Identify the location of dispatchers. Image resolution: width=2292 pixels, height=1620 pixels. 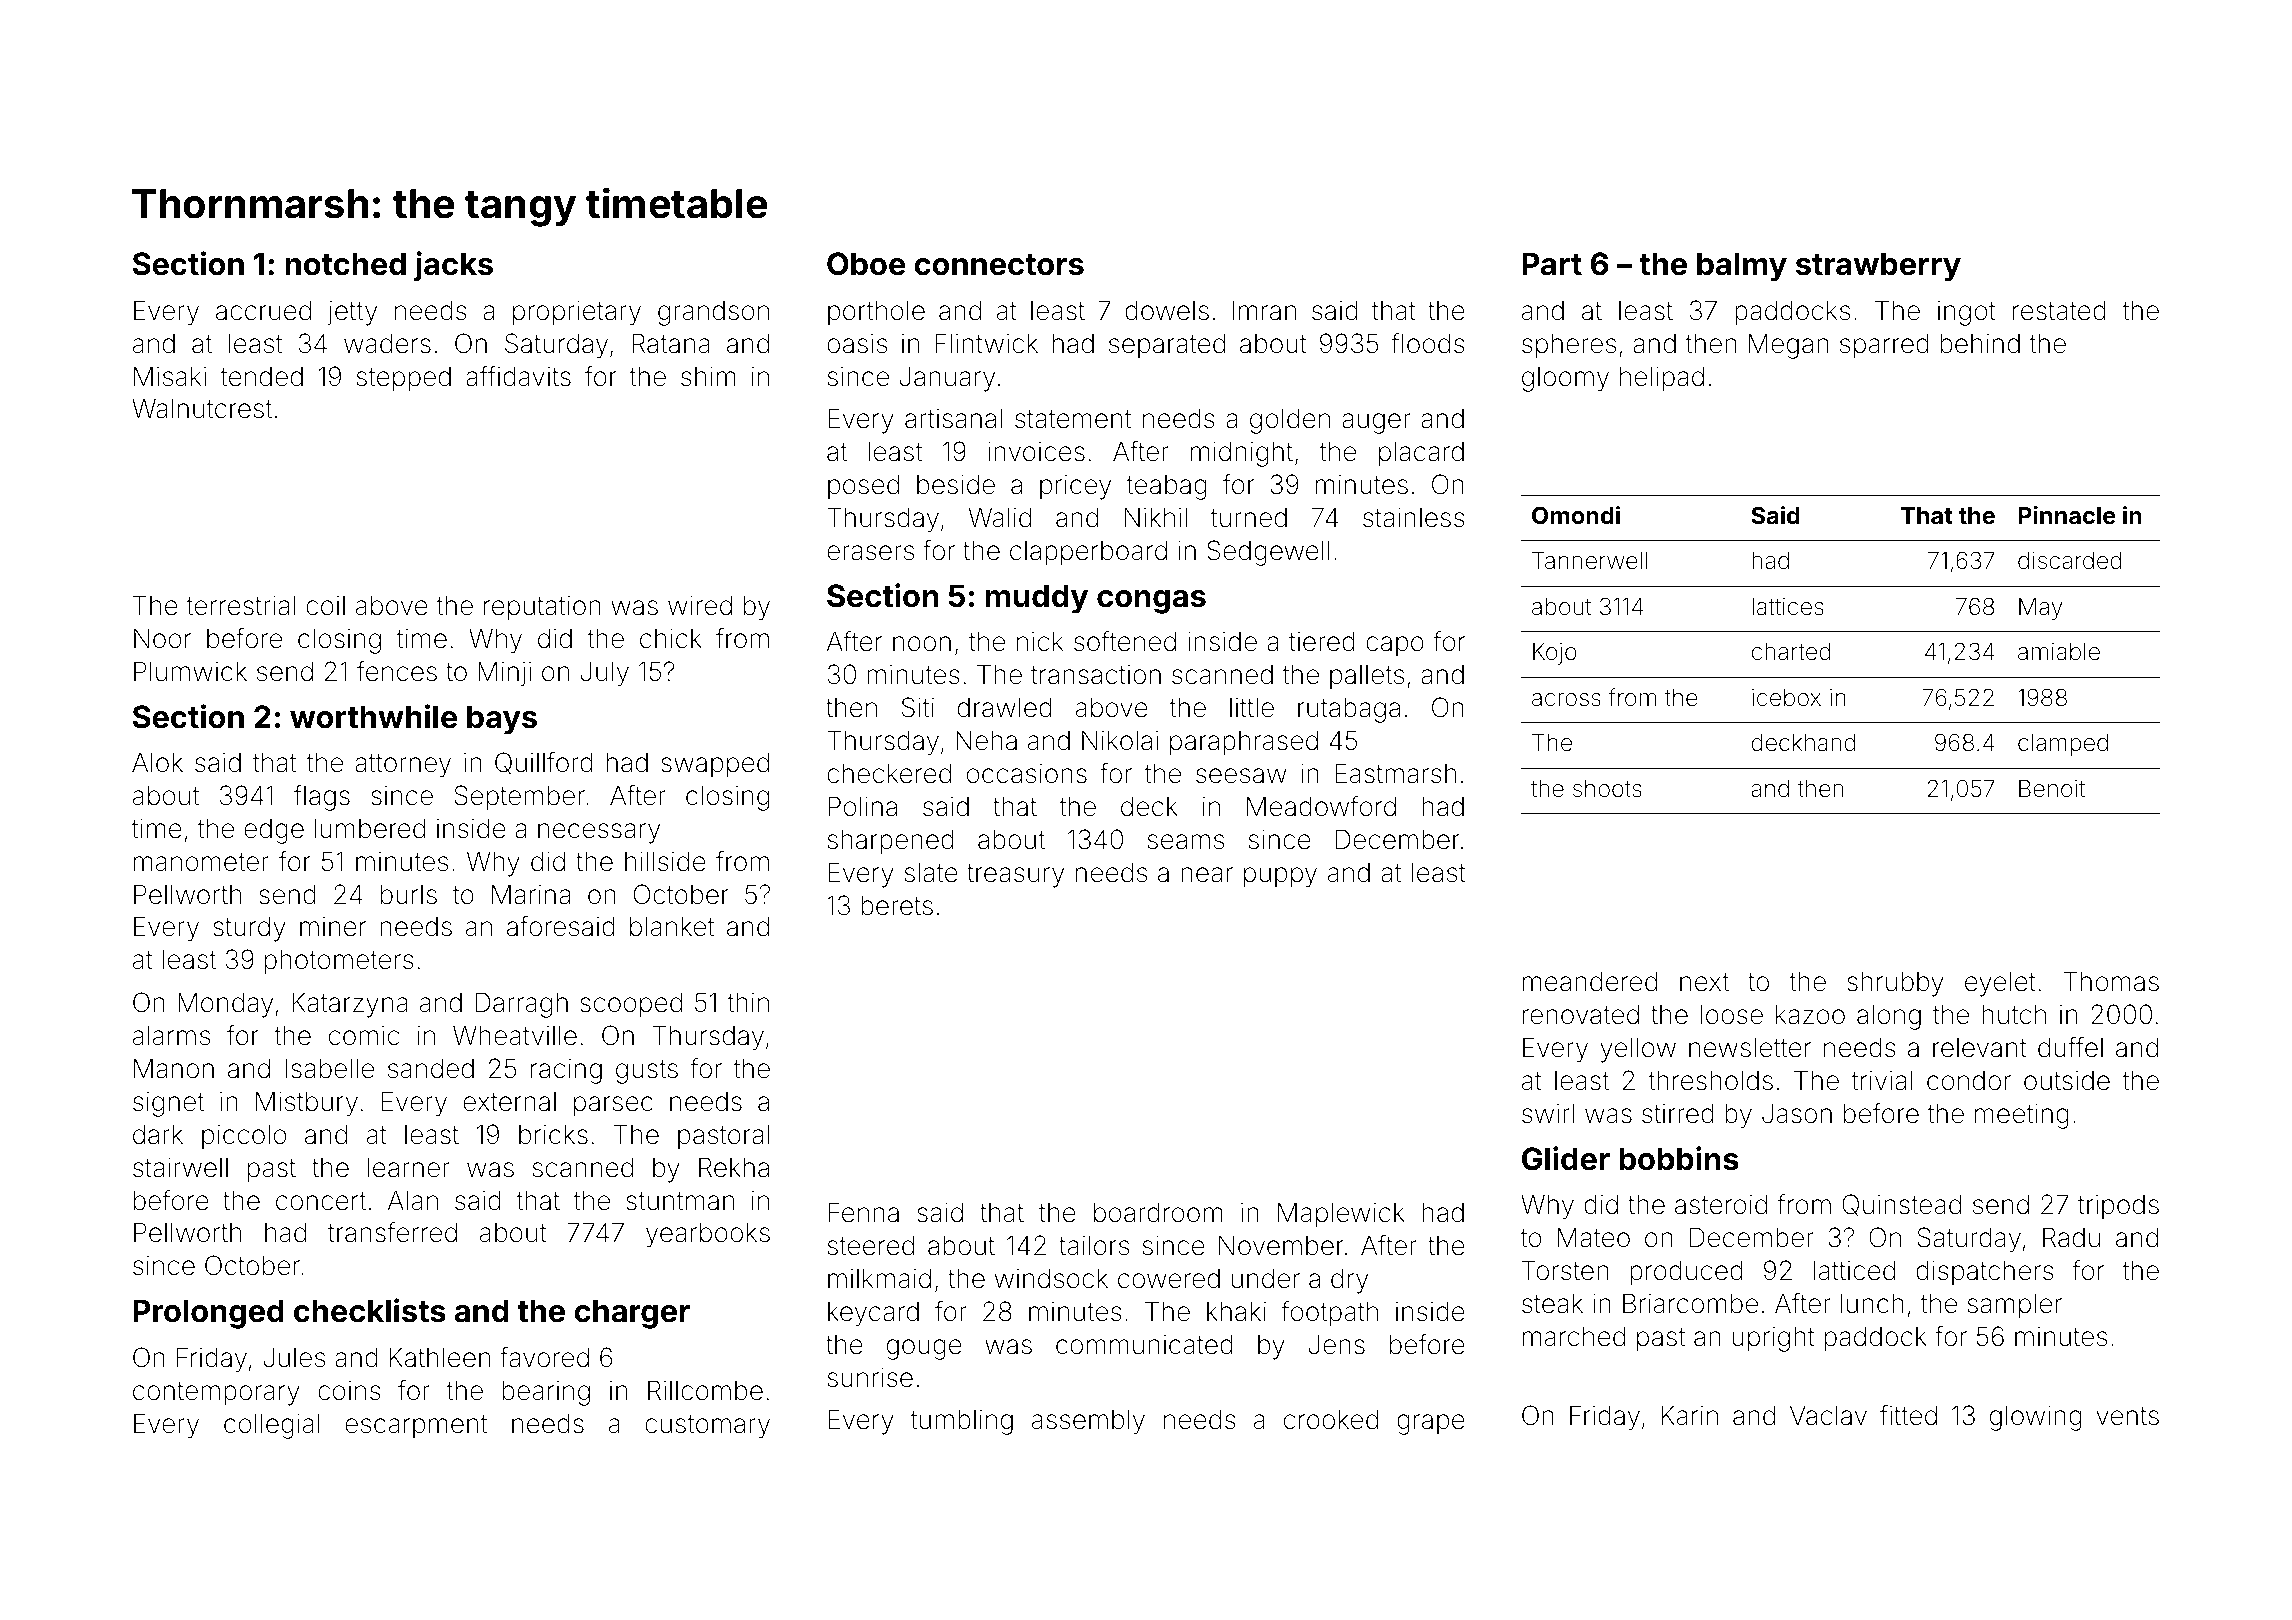
(1985, 1273).
